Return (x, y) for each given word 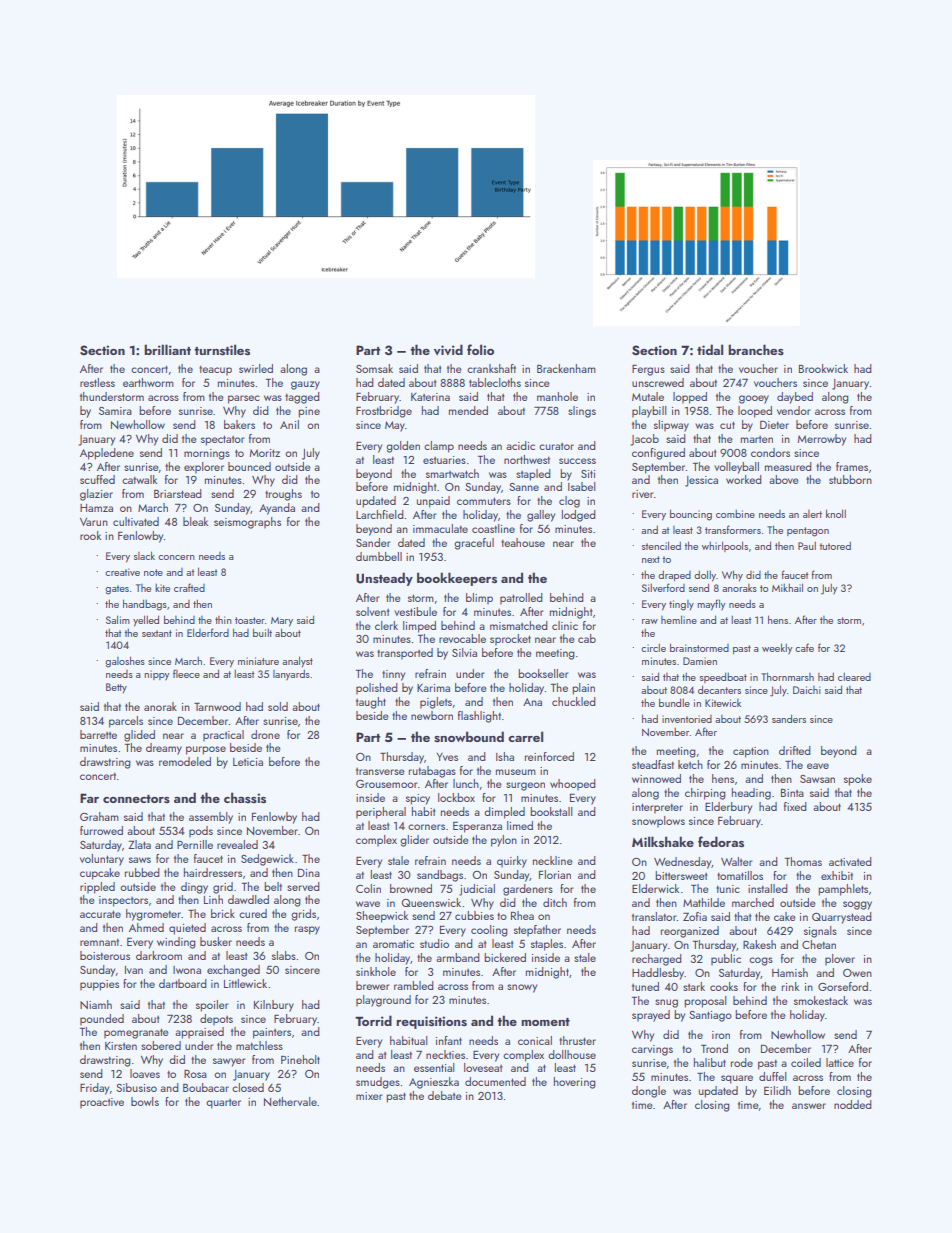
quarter (223, 1104)
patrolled (521, 599)
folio (480, 349)
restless (97, 382)
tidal (710, 349)
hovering (575, 1083)
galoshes (125, 662)
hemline (679, 619)
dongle (649, 1092)
